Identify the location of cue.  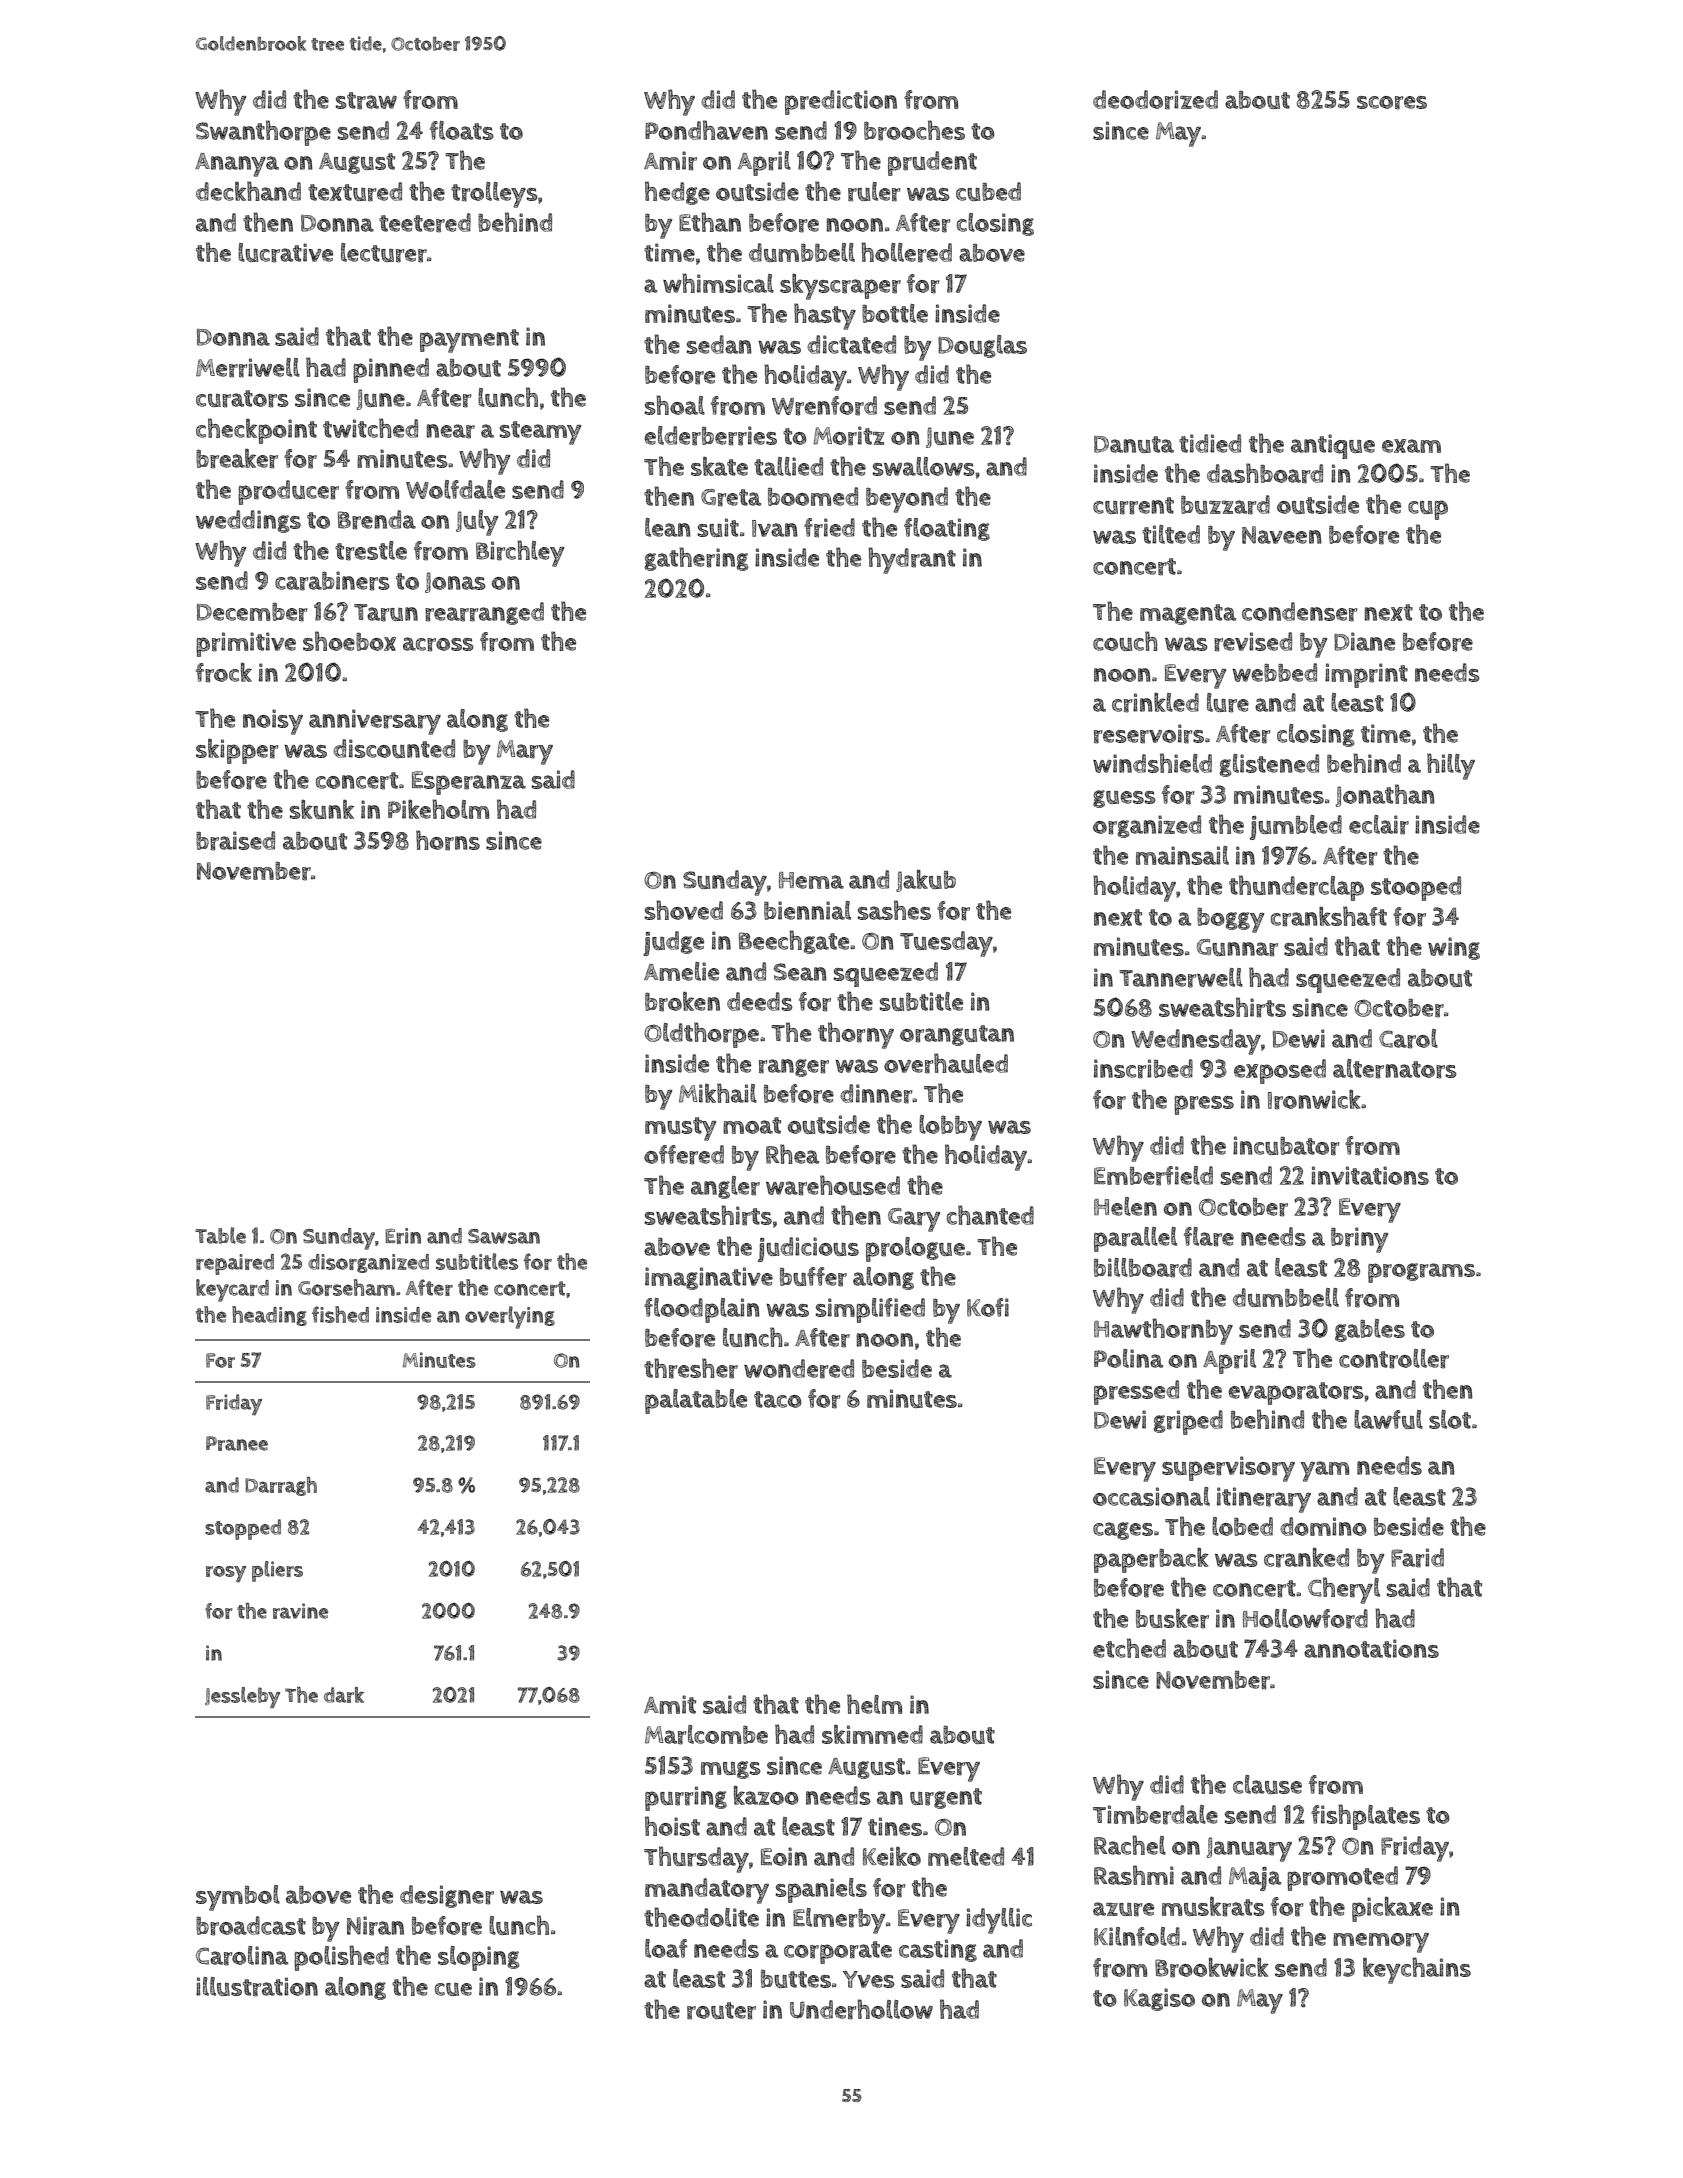
(453, 1989).
